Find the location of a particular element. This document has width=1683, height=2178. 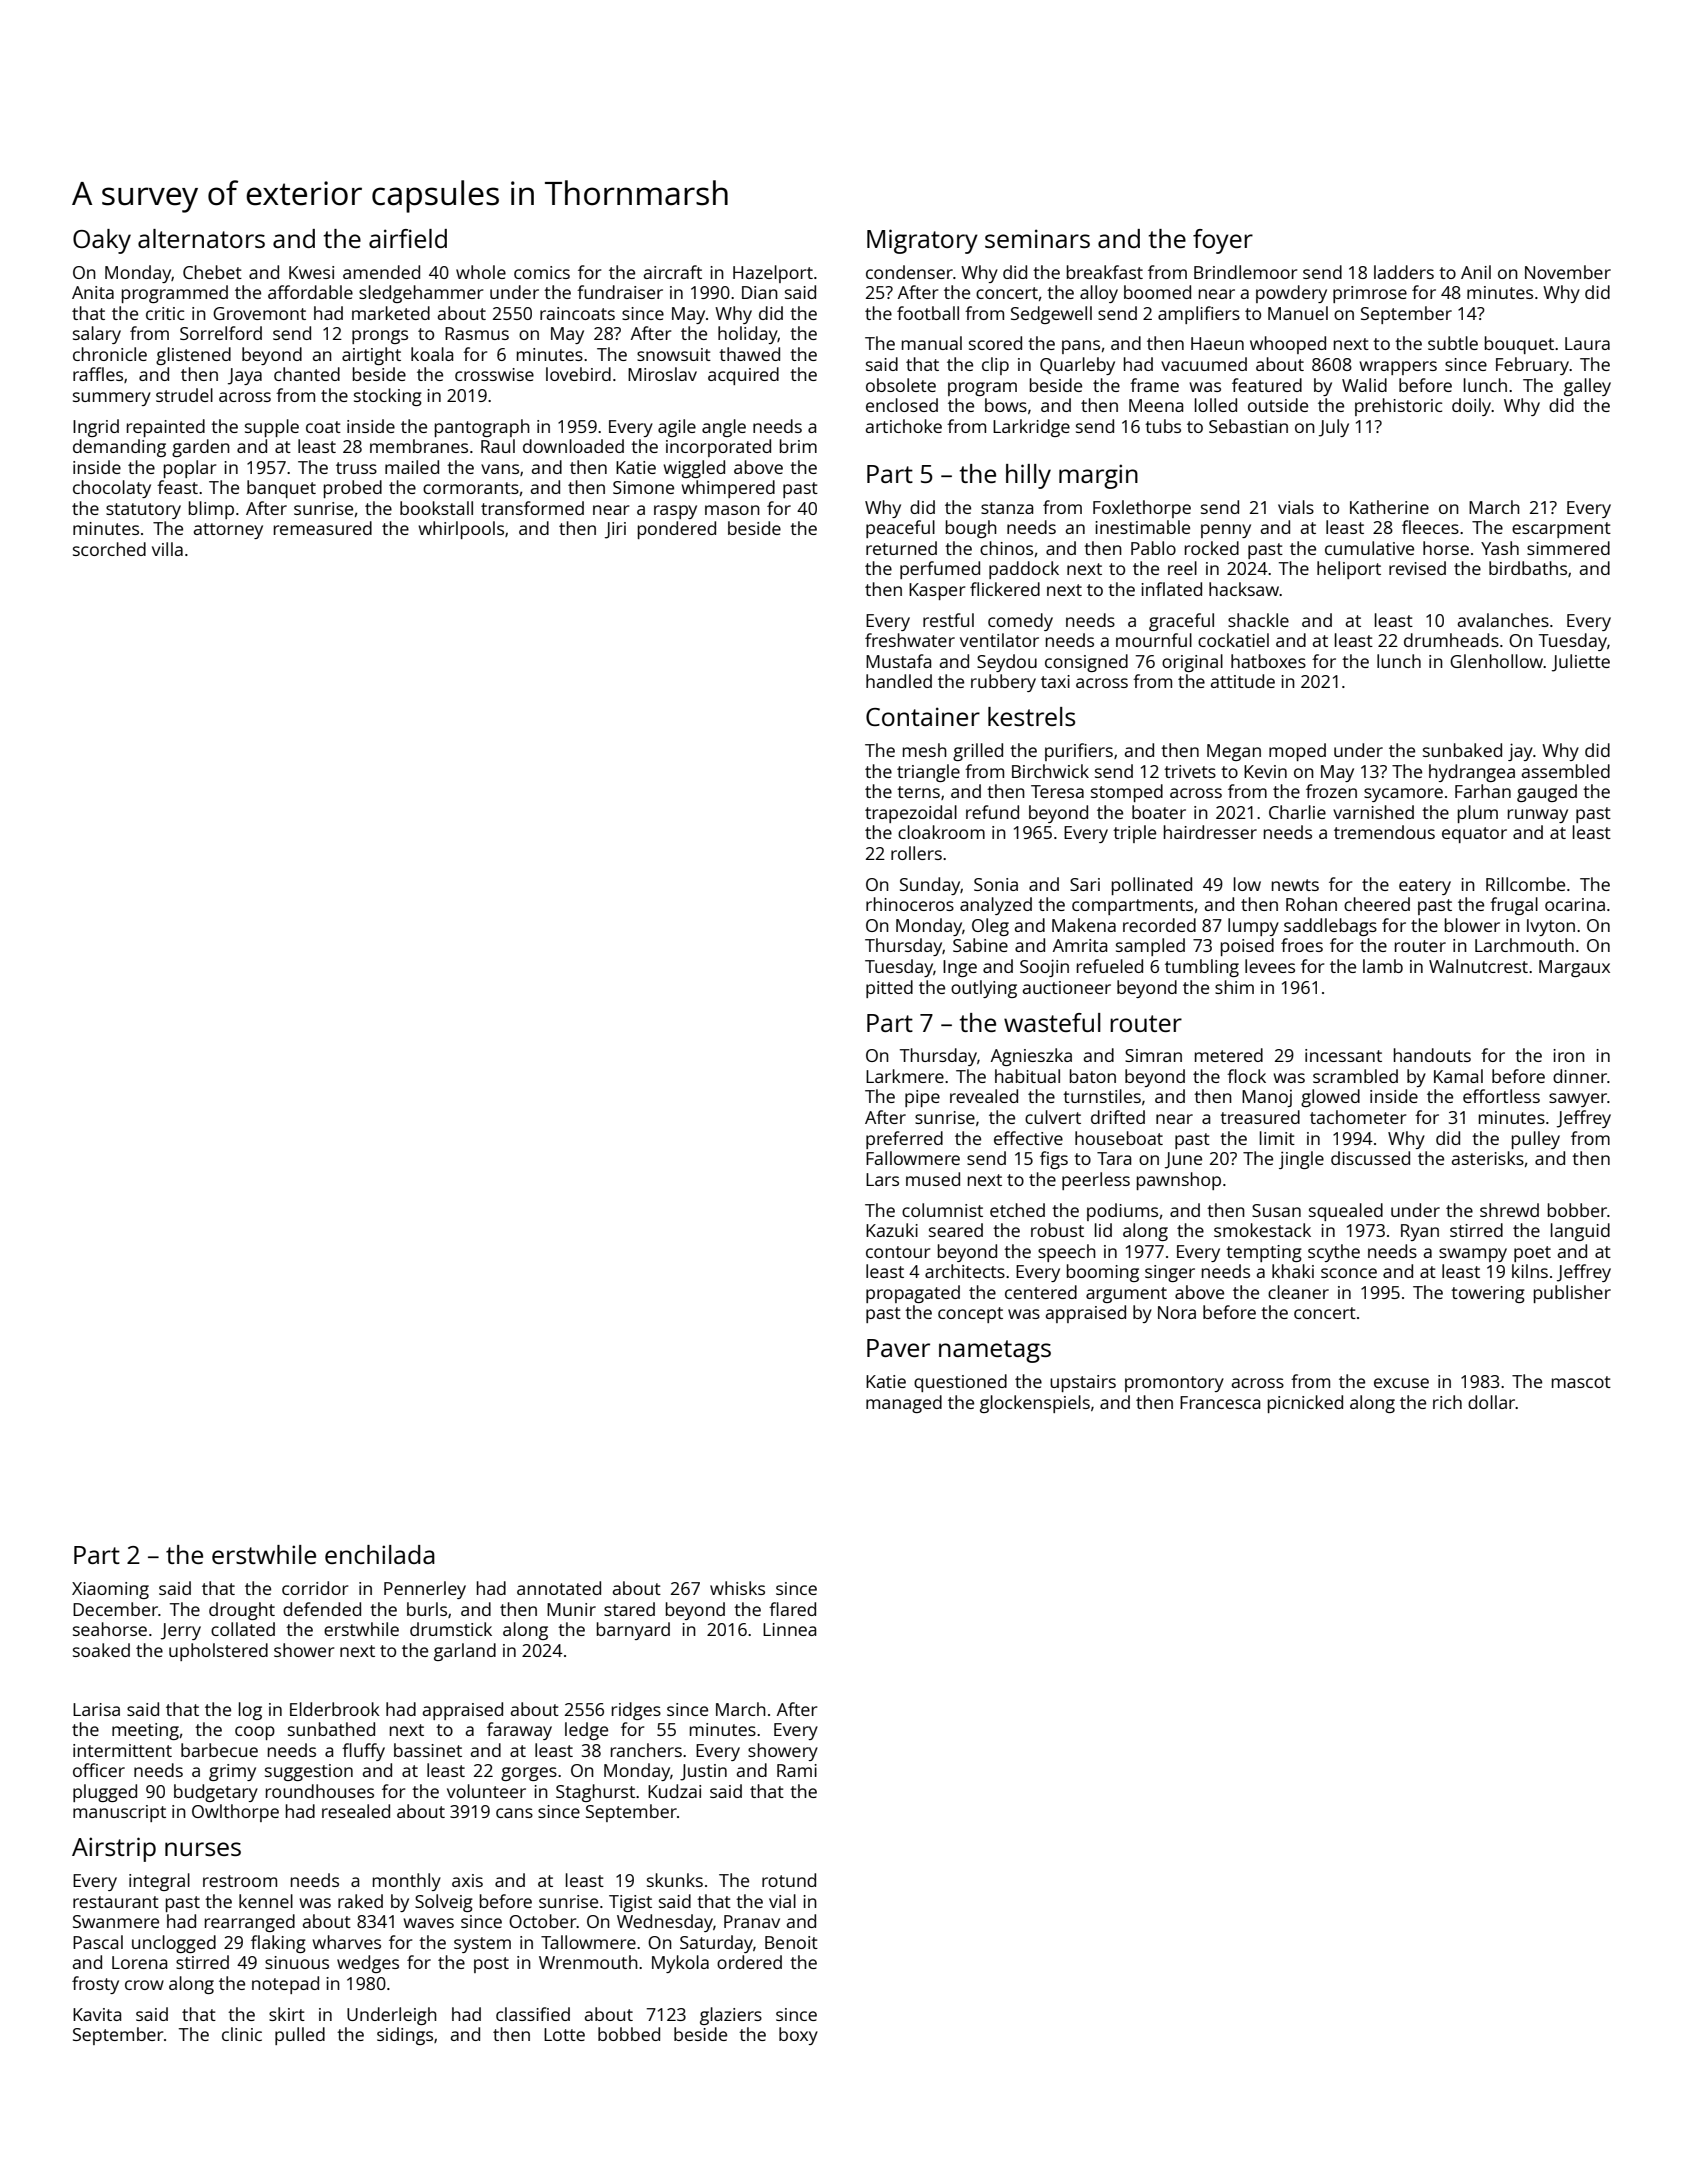

villa is located at coordinates (167, 549).
